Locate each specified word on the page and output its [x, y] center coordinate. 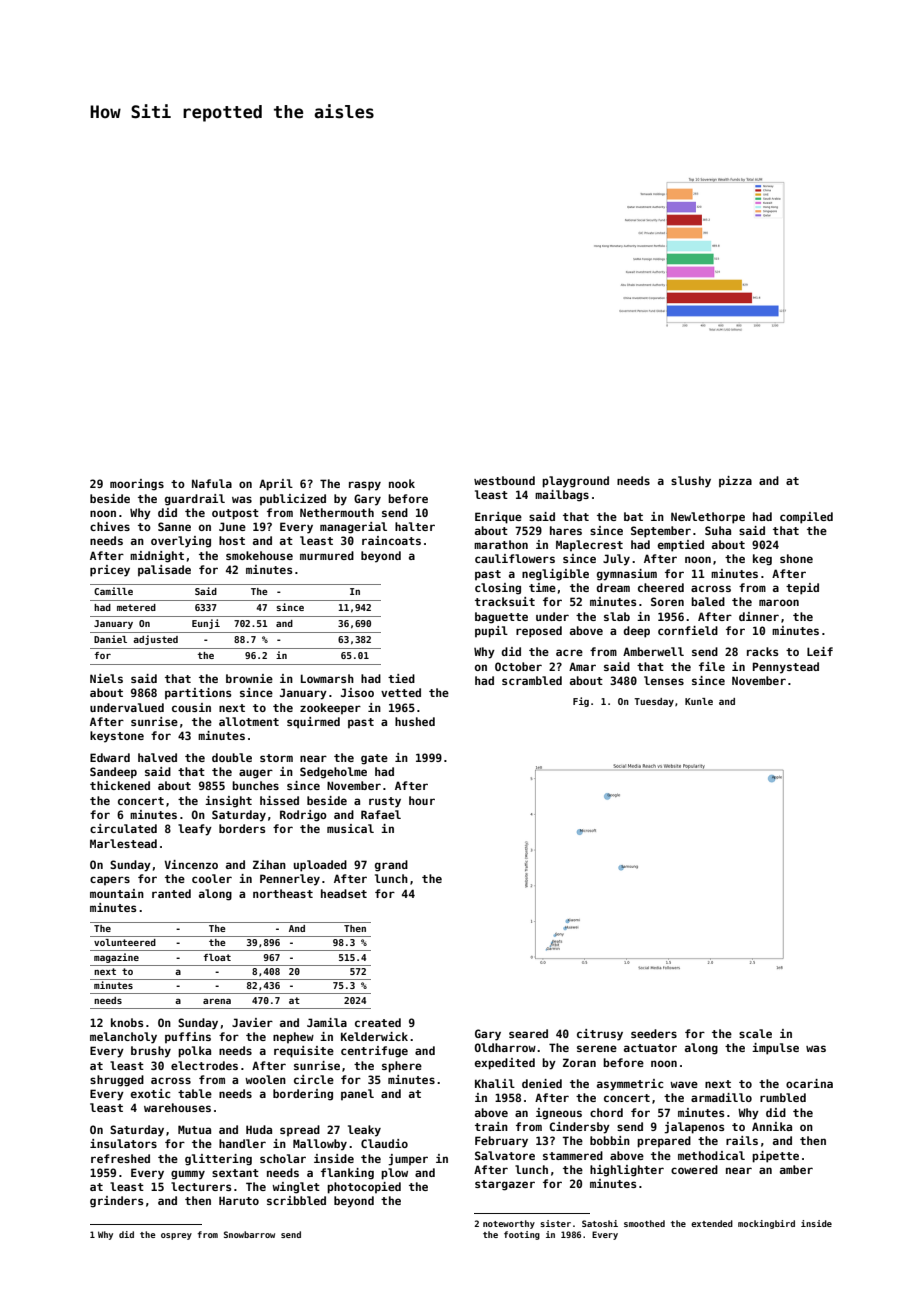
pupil [491, 632]
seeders [654, 1033]
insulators [123, 1143]
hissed [279, 800]
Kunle [699, 701]
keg [762, 560]
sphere [402, 1067]
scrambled [532, 680]
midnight [157, 557]
